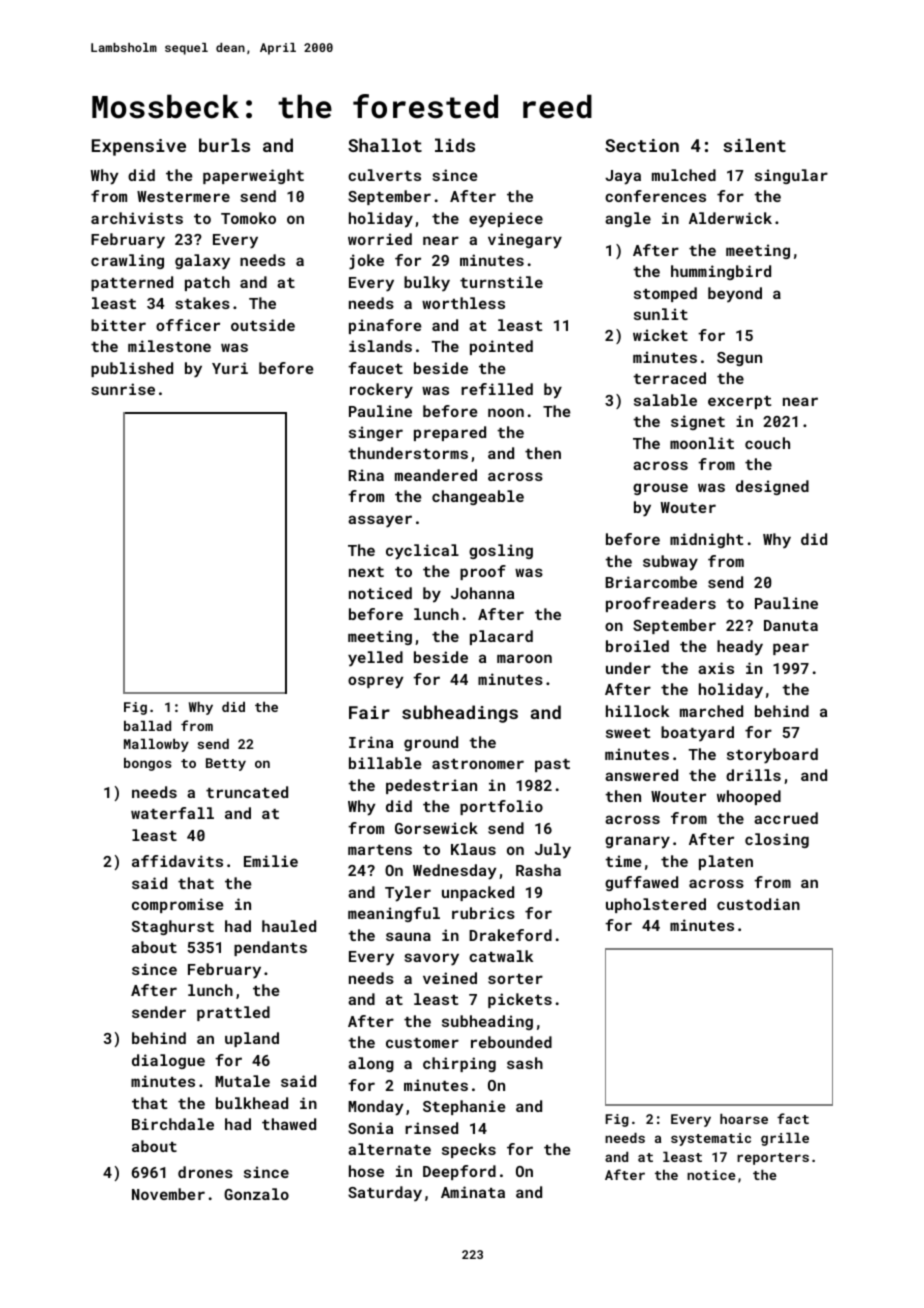 Image resolution: width=924 pixels, height=1308 pixels. Describe the element at coordinates (455, 145) in the screenshot. I see `lids` at that location.
